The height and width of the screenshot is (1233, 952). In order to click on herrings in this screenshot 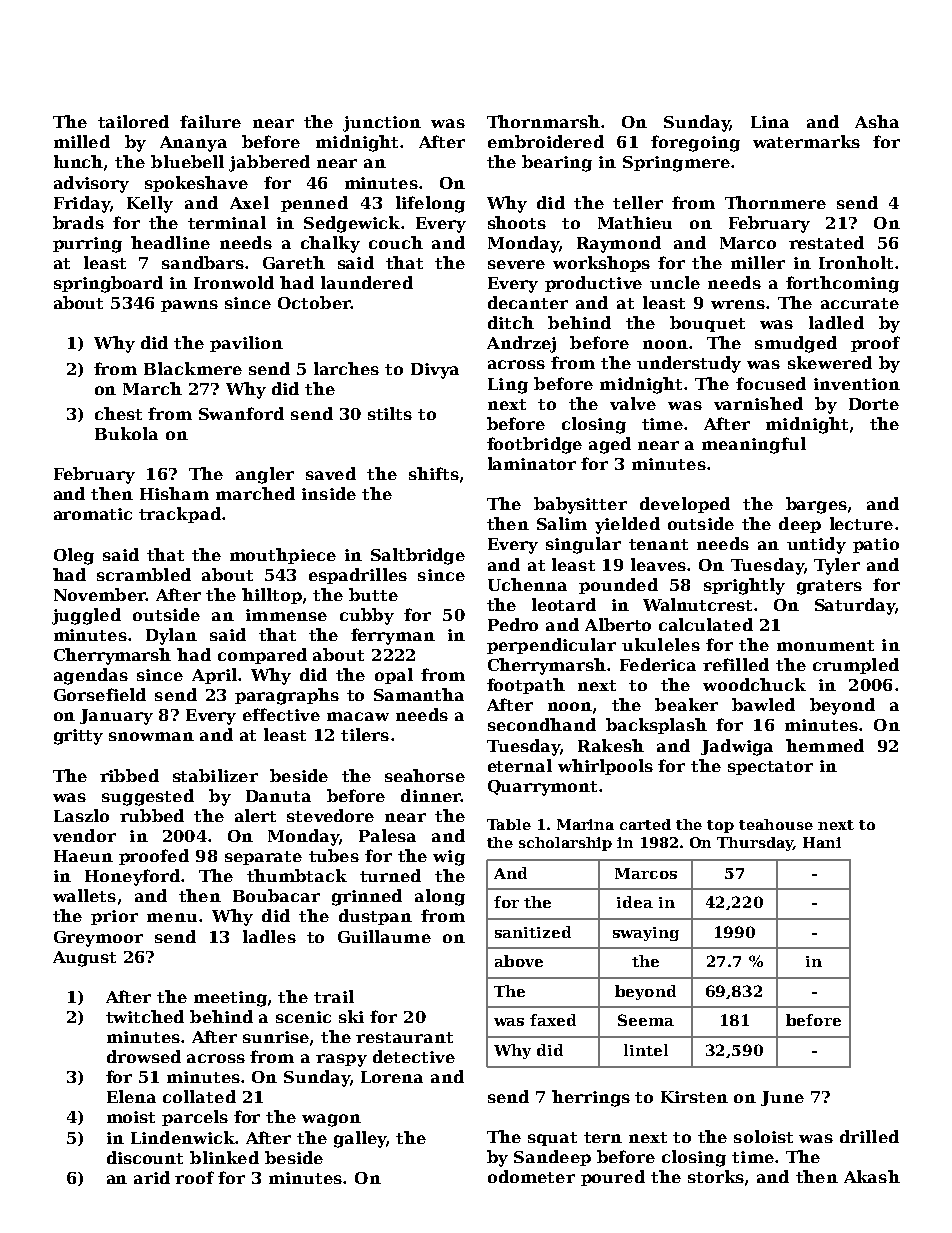, I will do `click(591, 1098)`.
